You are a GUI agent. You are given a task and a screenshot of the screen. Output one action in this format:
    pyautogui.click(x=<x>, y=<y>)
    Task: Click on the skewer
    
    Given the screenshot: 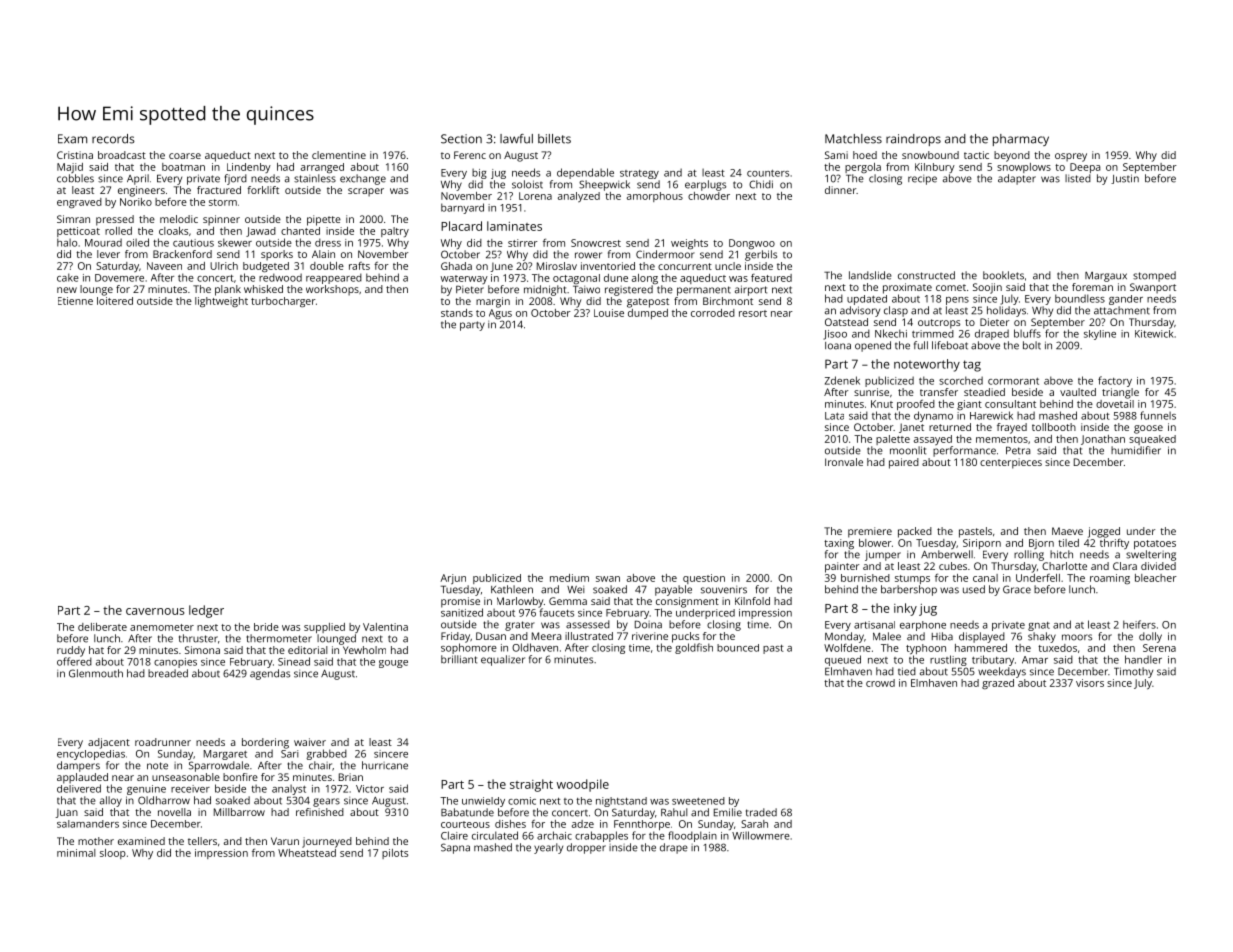 What is the action you would take?
    pyautogui.click(x=235, y=242)
